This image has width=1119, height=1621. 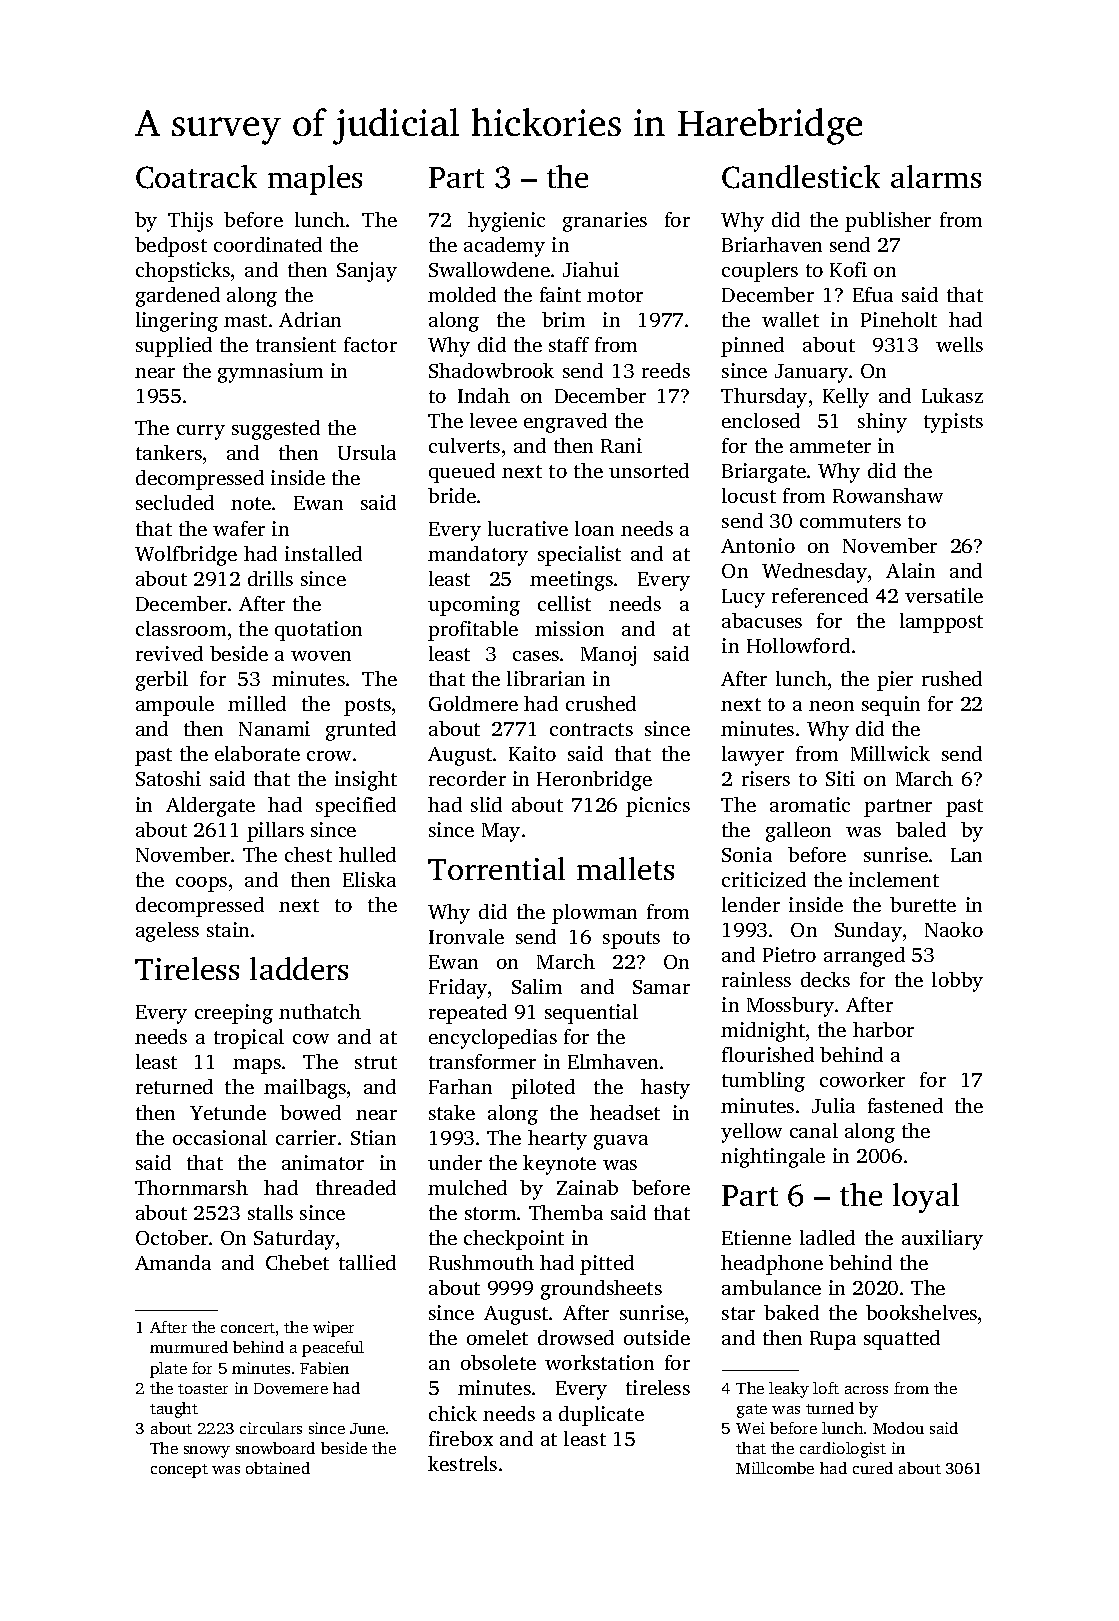 I want to click on motor, so click(x=615, y=295).
